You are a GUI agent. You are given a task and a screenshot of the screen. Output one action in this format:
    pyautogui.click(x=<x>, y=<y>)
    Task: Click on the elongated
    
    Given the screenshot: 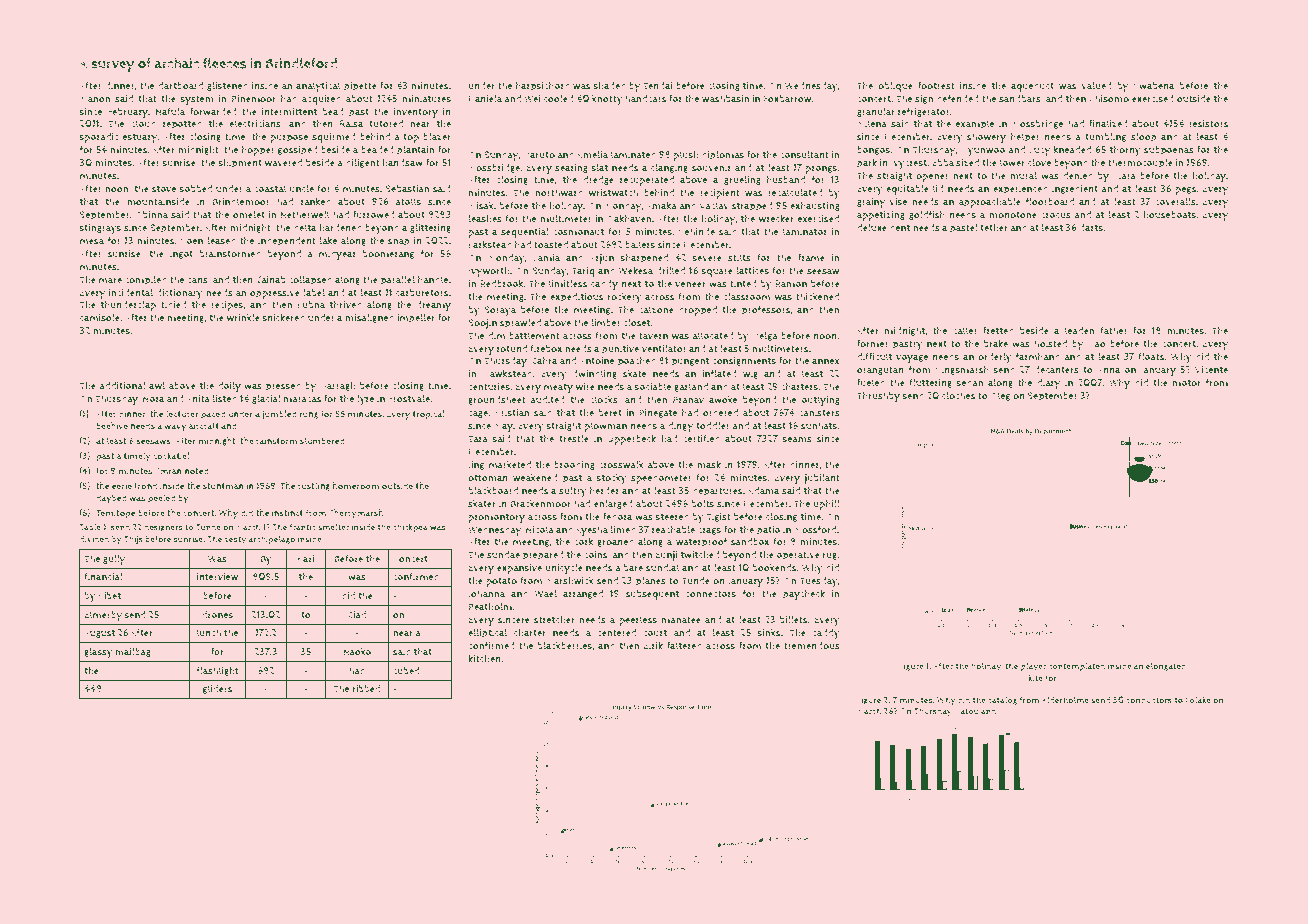 What is the action you would take?
    pyautogui.click(x=1166, y=666)
